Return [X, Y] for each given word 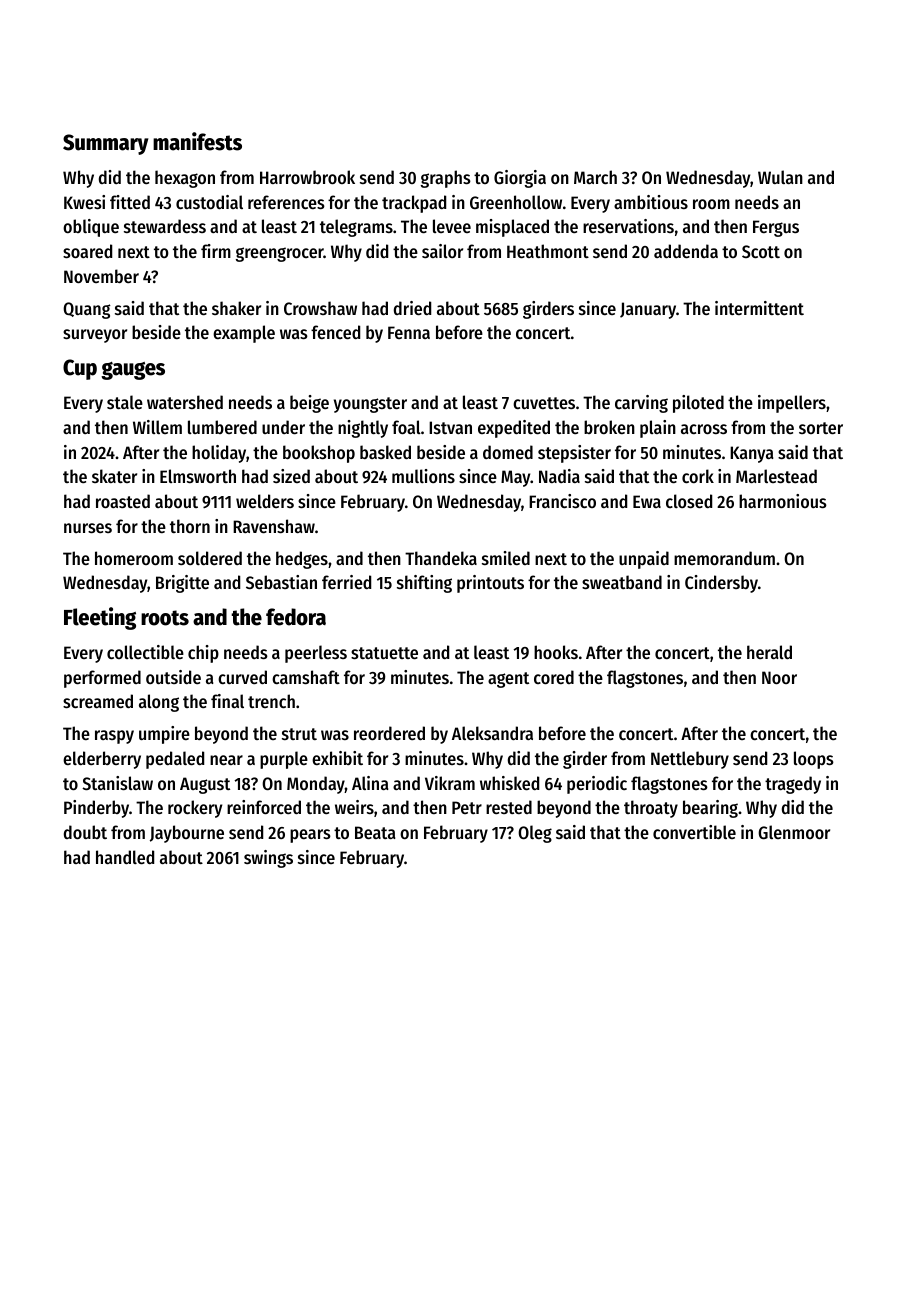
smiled [506, 558]
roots [165, 618]
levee [452, 226]
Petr [467, 807]
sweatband [622, 582]
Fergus [776, 228]
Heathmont [548, 251]
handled [125, 857]
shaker [236, 308]
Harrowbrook [307, 177]
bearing [710, 809]
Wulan [780, 177]
